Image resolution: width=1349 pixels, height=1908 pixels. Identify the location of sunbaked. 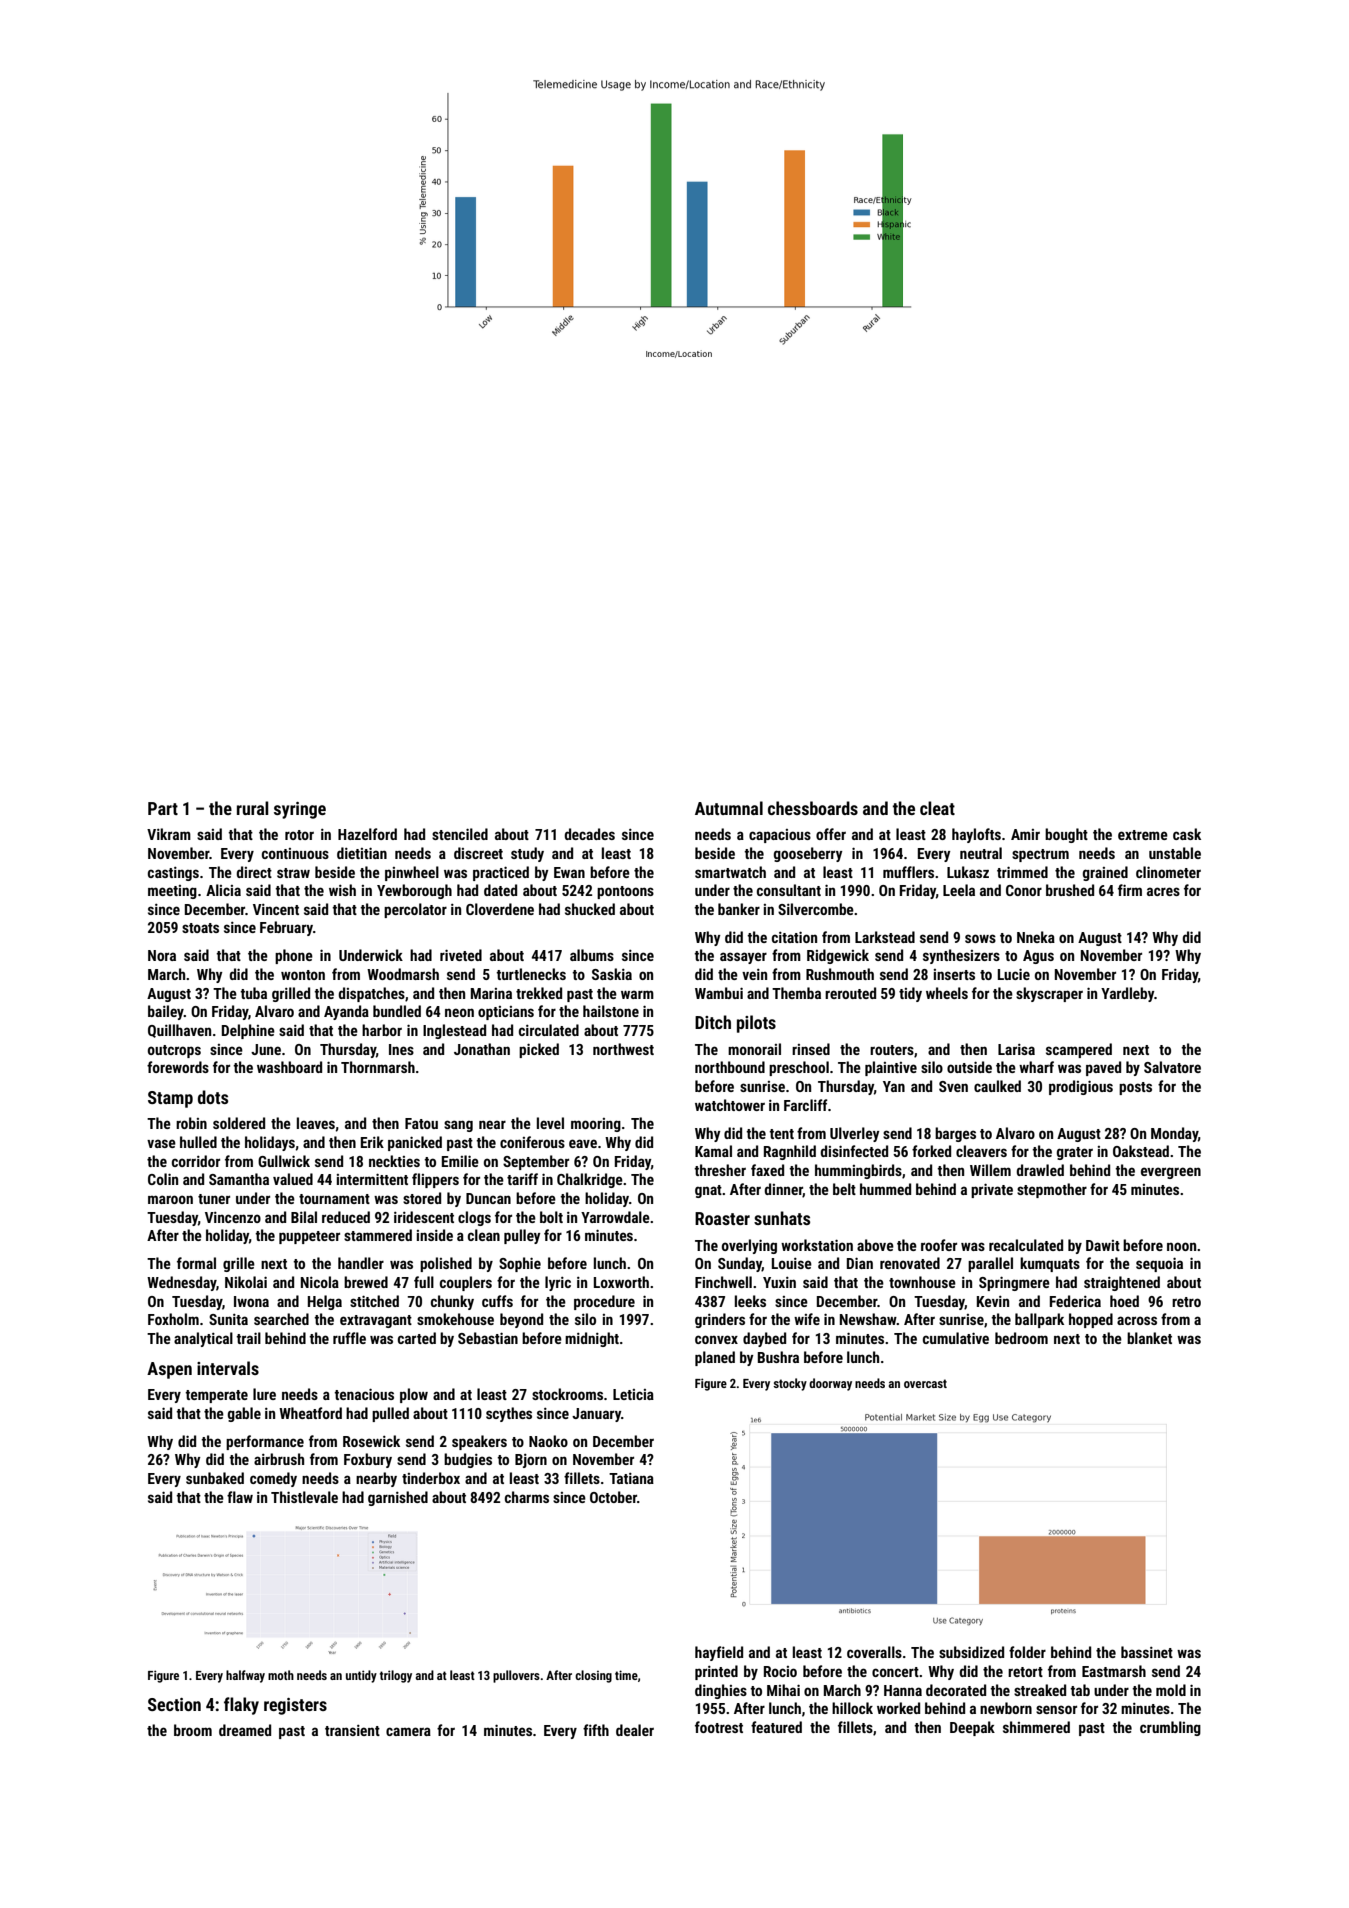
(215, 1478).
